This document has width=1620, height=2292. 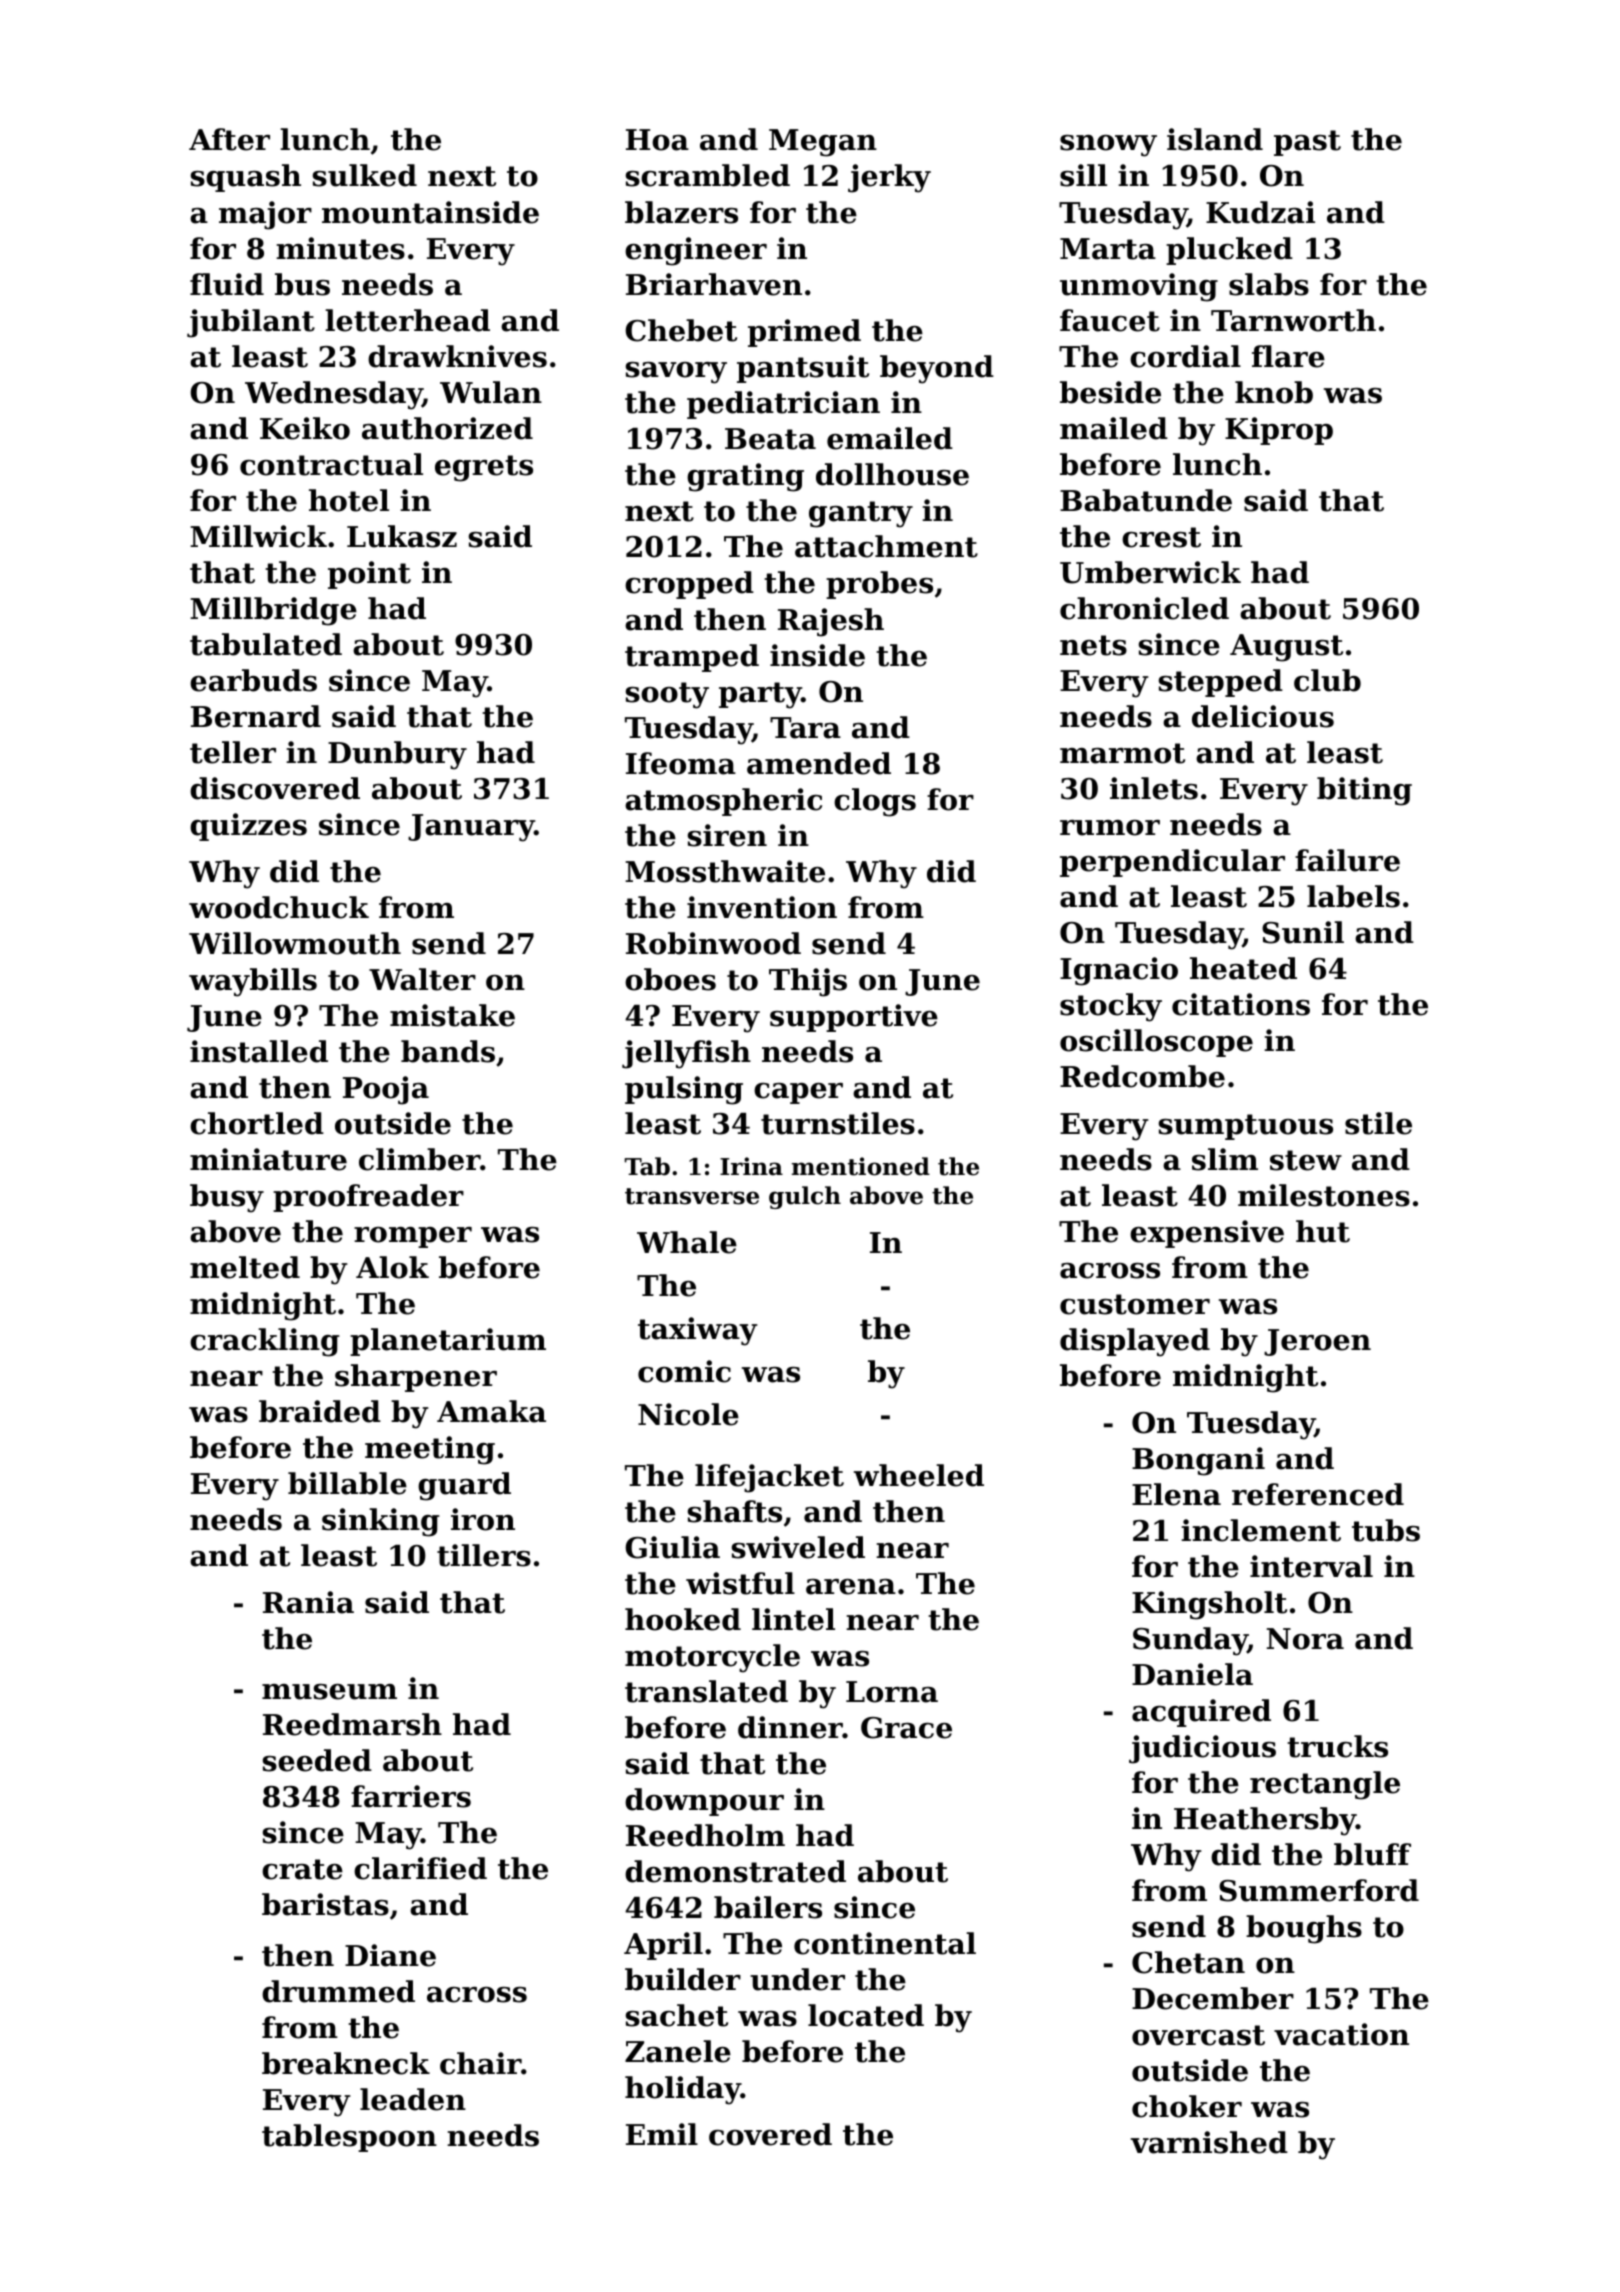 What do you see at coordinates (1108, 249) in the document?
I see `Marta` at bounding box center [1108, 249].
